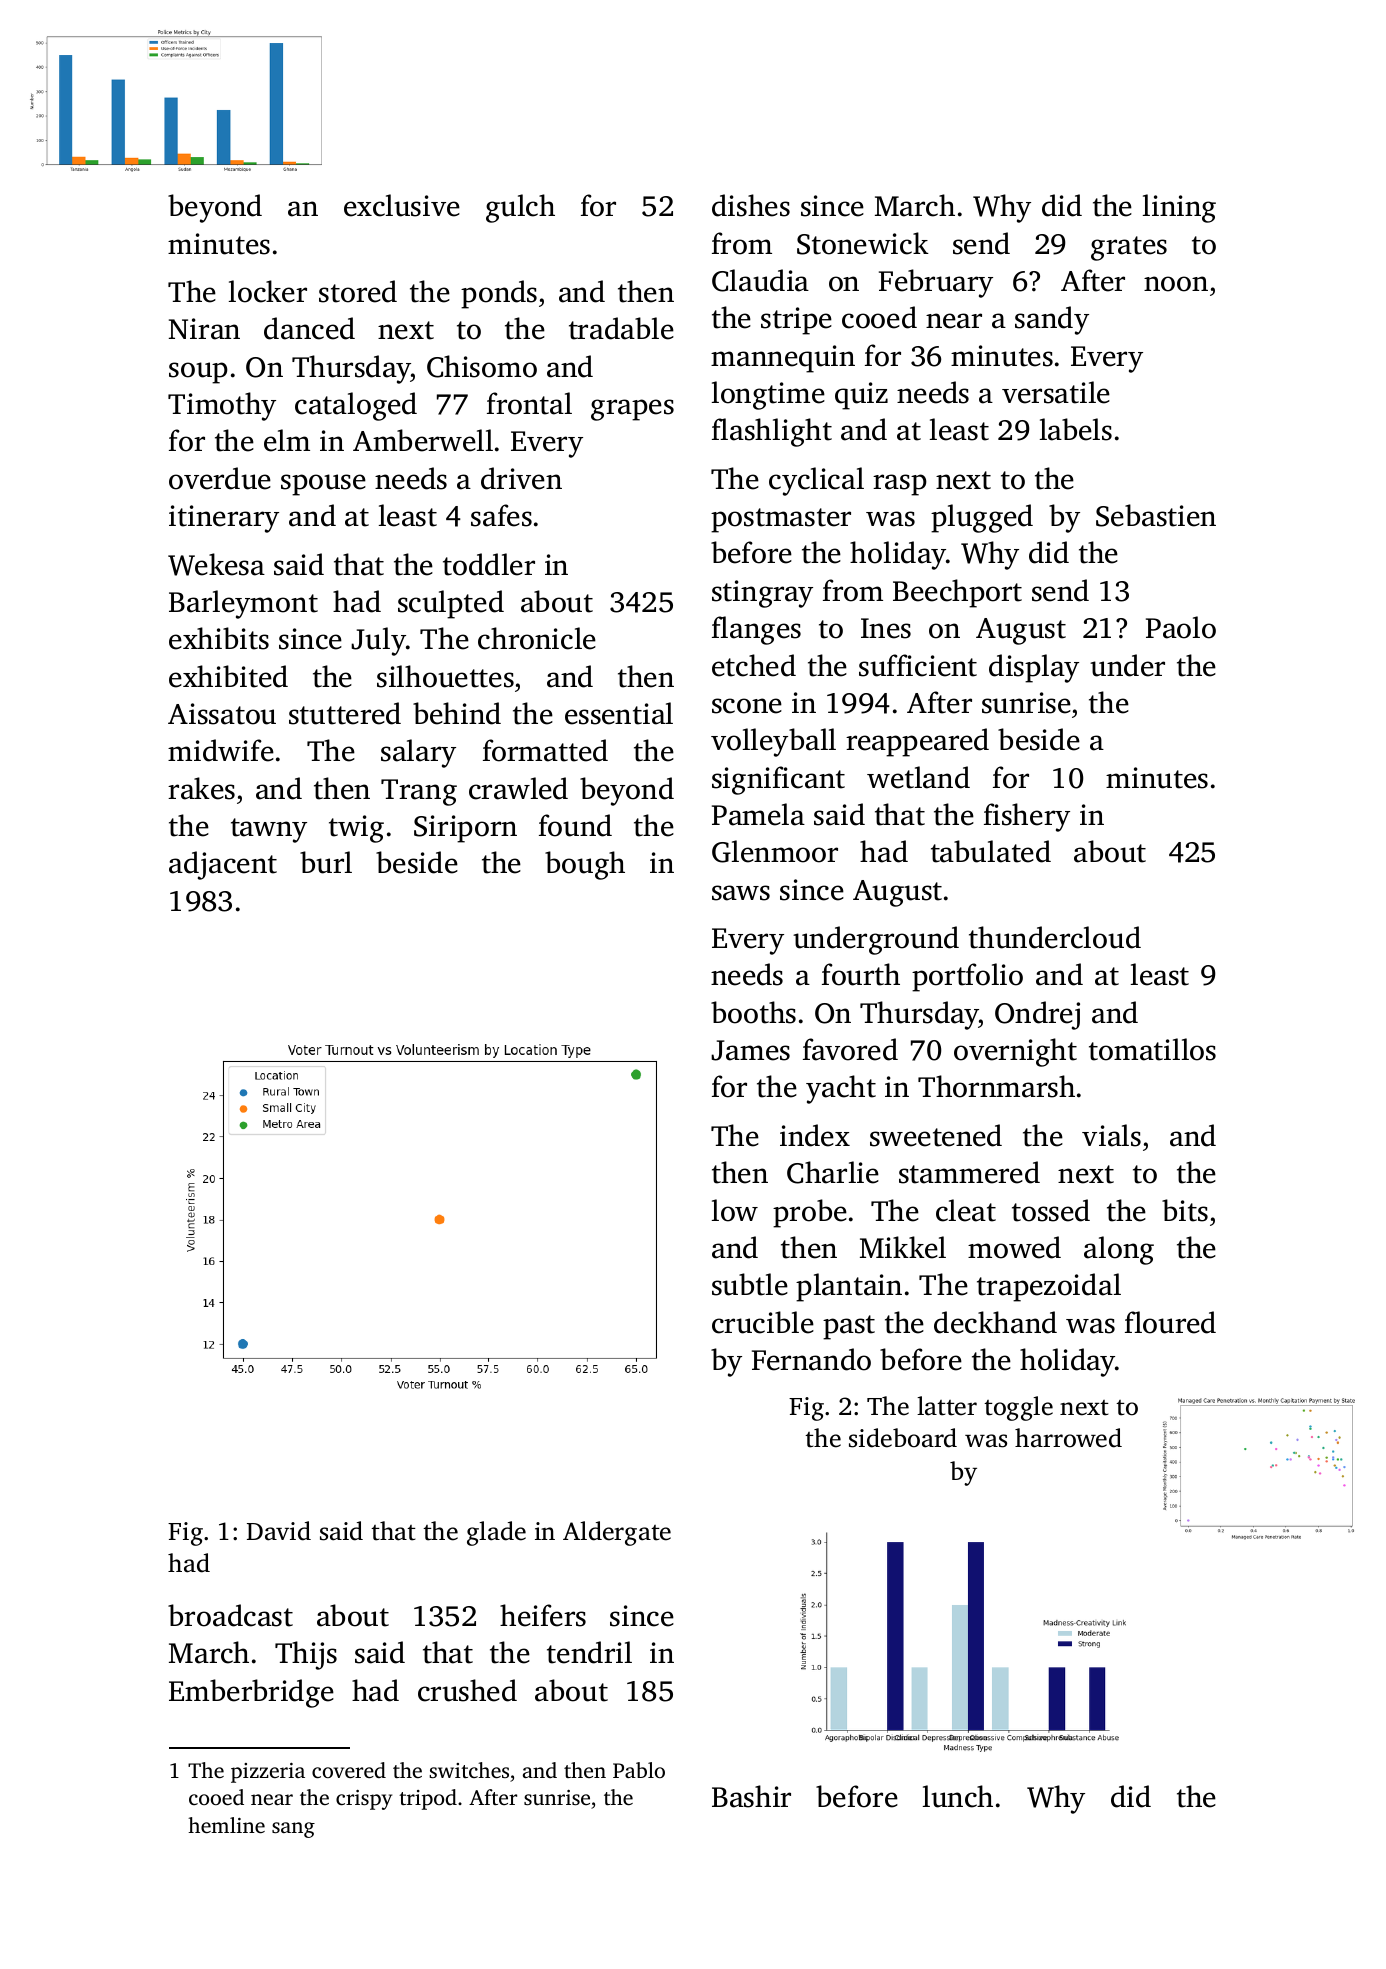 Image resolution: width=1386 pixels, height=1969 pixels. What do you see at coordinates (293, 1830) in the document?
I see `sang` at bounding box center [293, 1830].
